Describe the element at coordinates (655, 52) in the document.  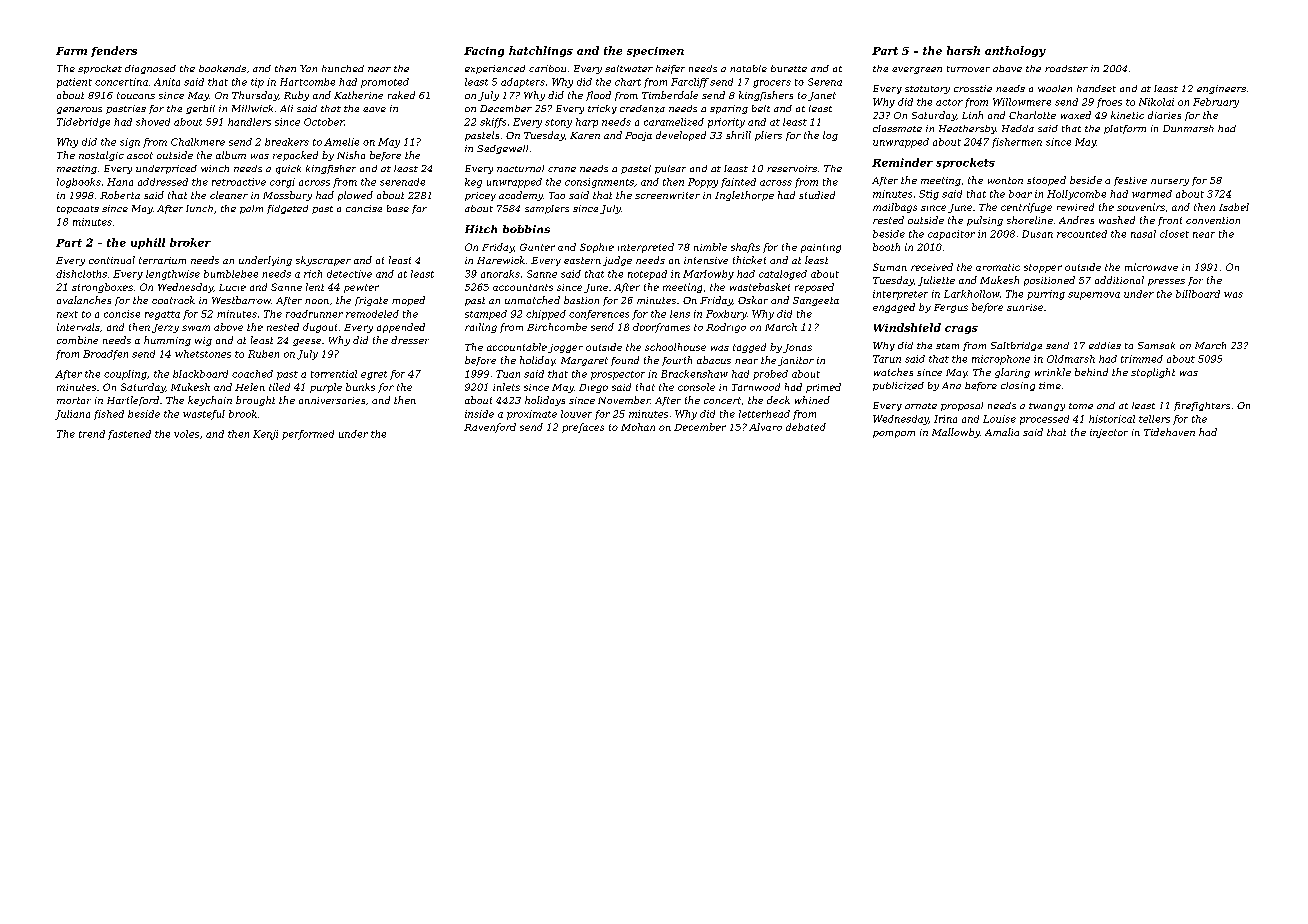
I see `specimen` at that location.
